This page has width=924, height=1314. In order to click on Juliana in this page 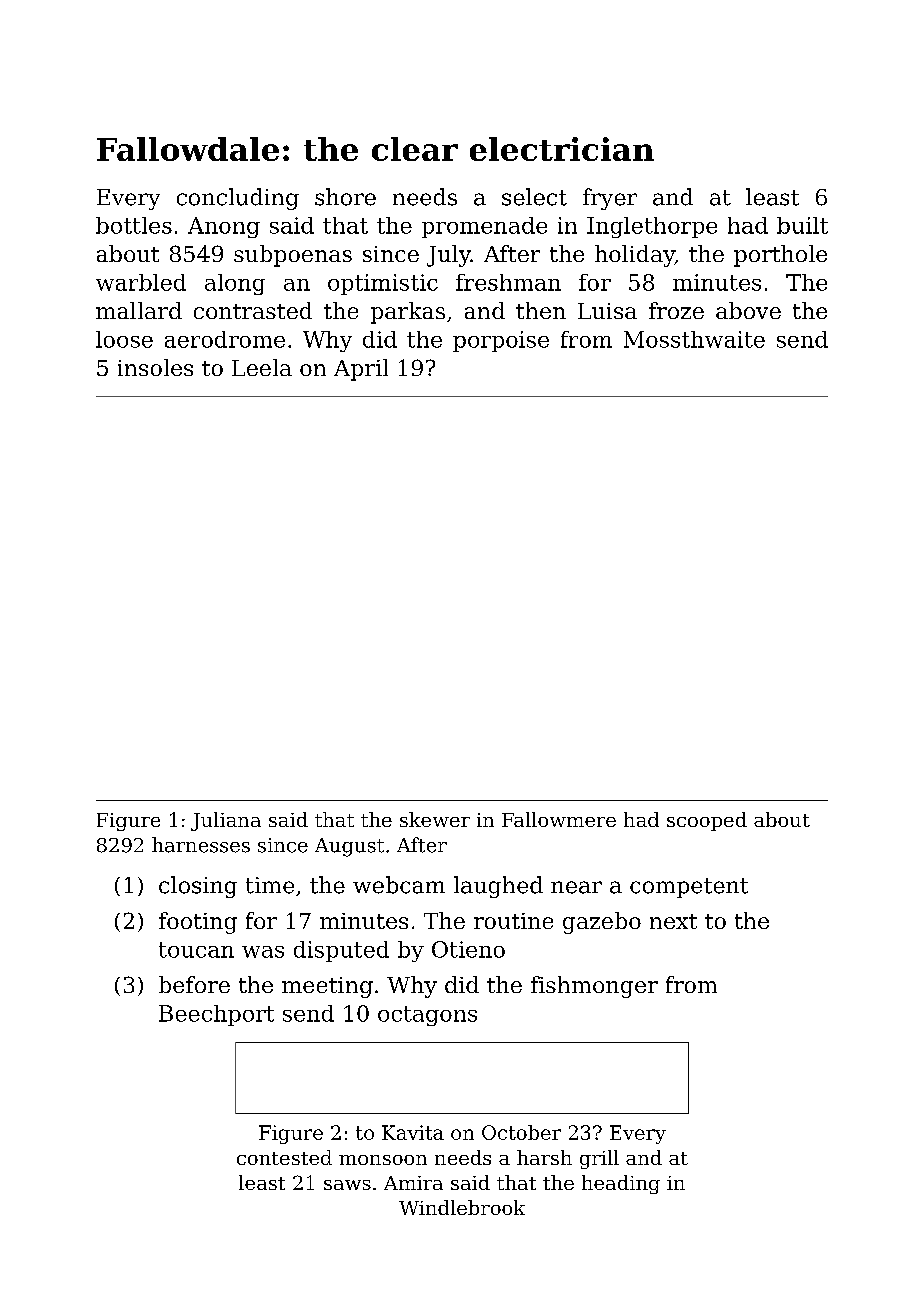, I will do `click(226, 821)`.
